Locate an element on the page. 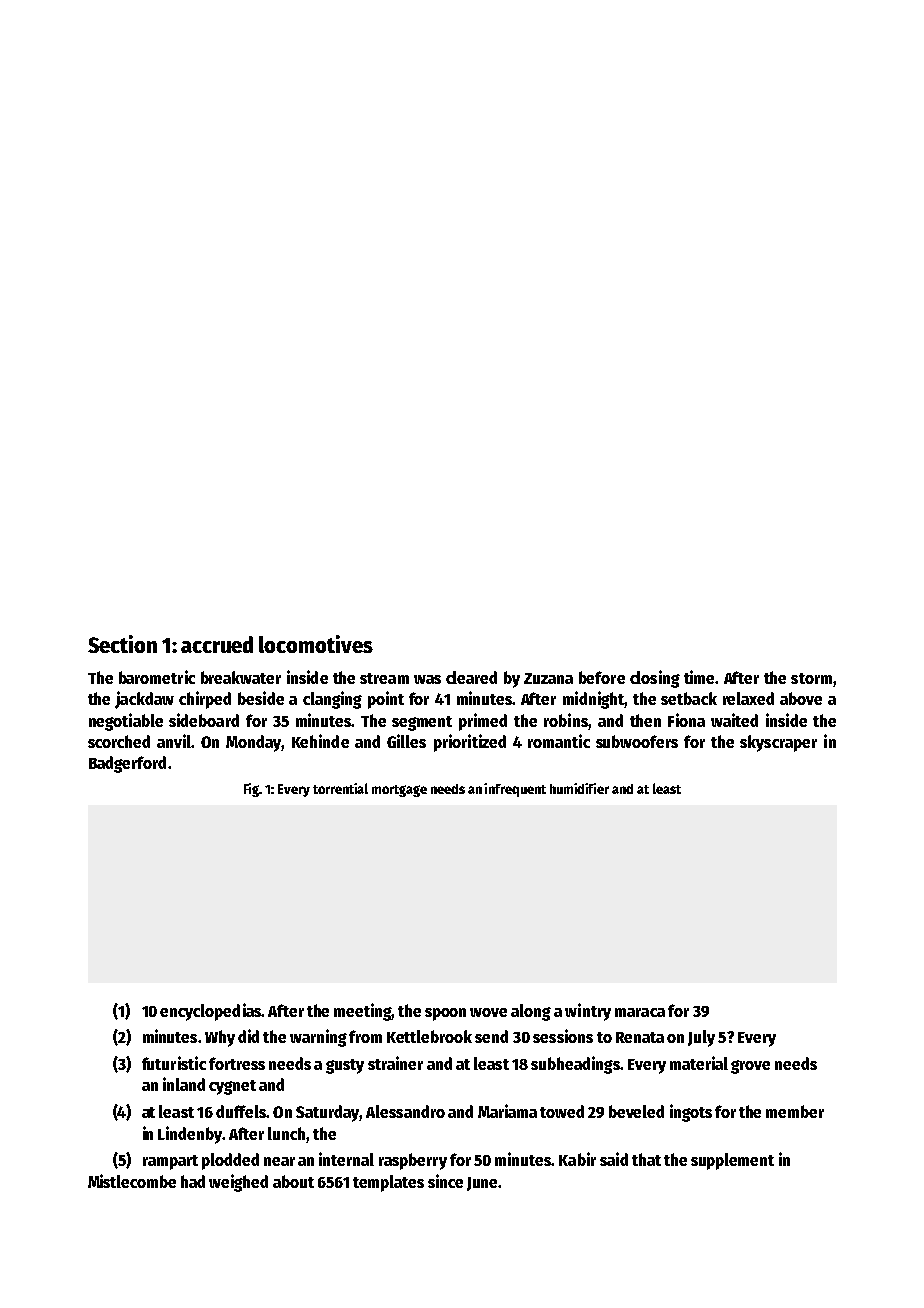 The width and height of the page is (924, 1308). cygnet is located at coordinates (232, 1087).
